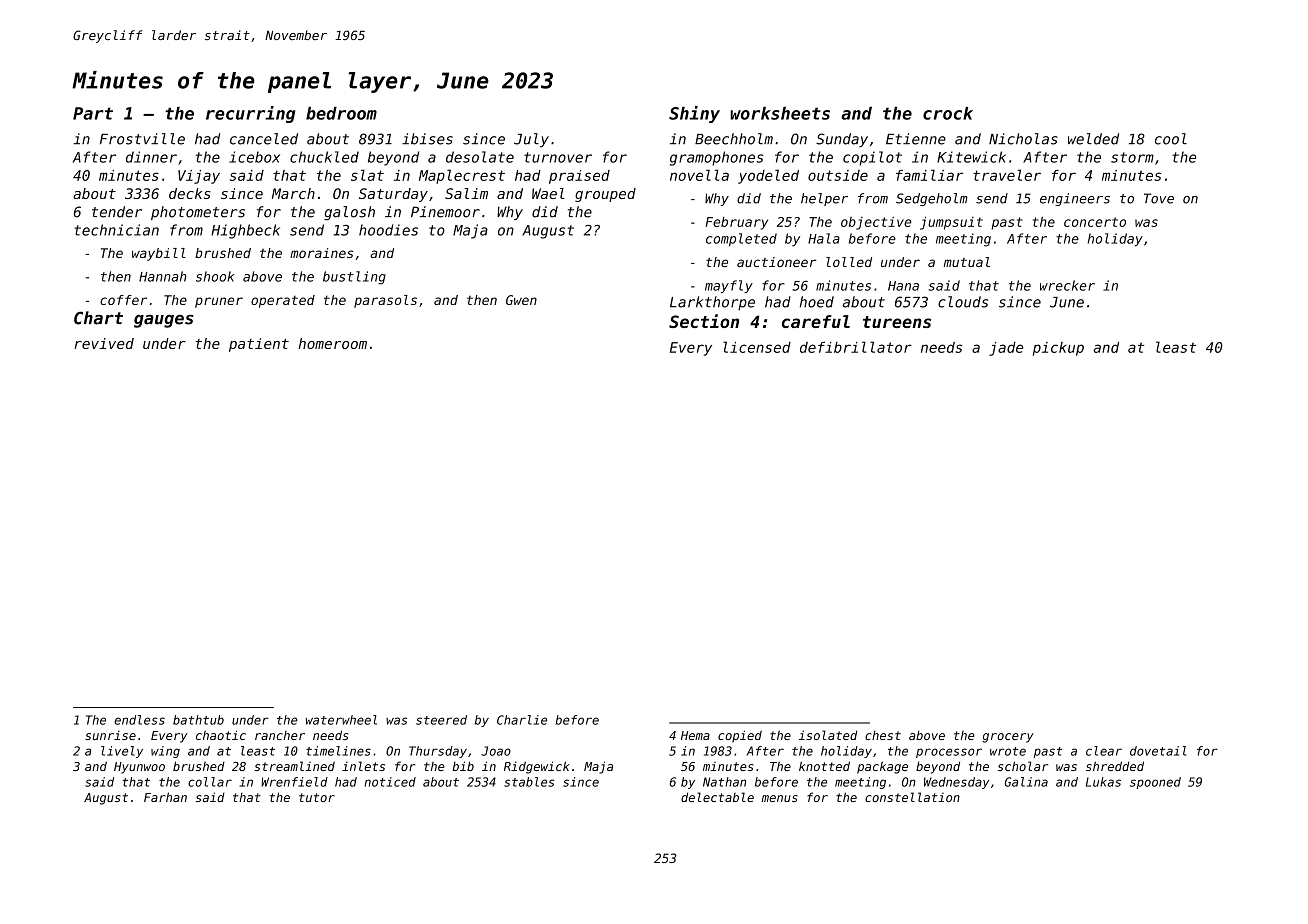 This screenshot has height=924, width=1308. What do you see at coordinates (729, 287) in the screenshot?
I see `mayfly` at bounding box center [729, 287].
